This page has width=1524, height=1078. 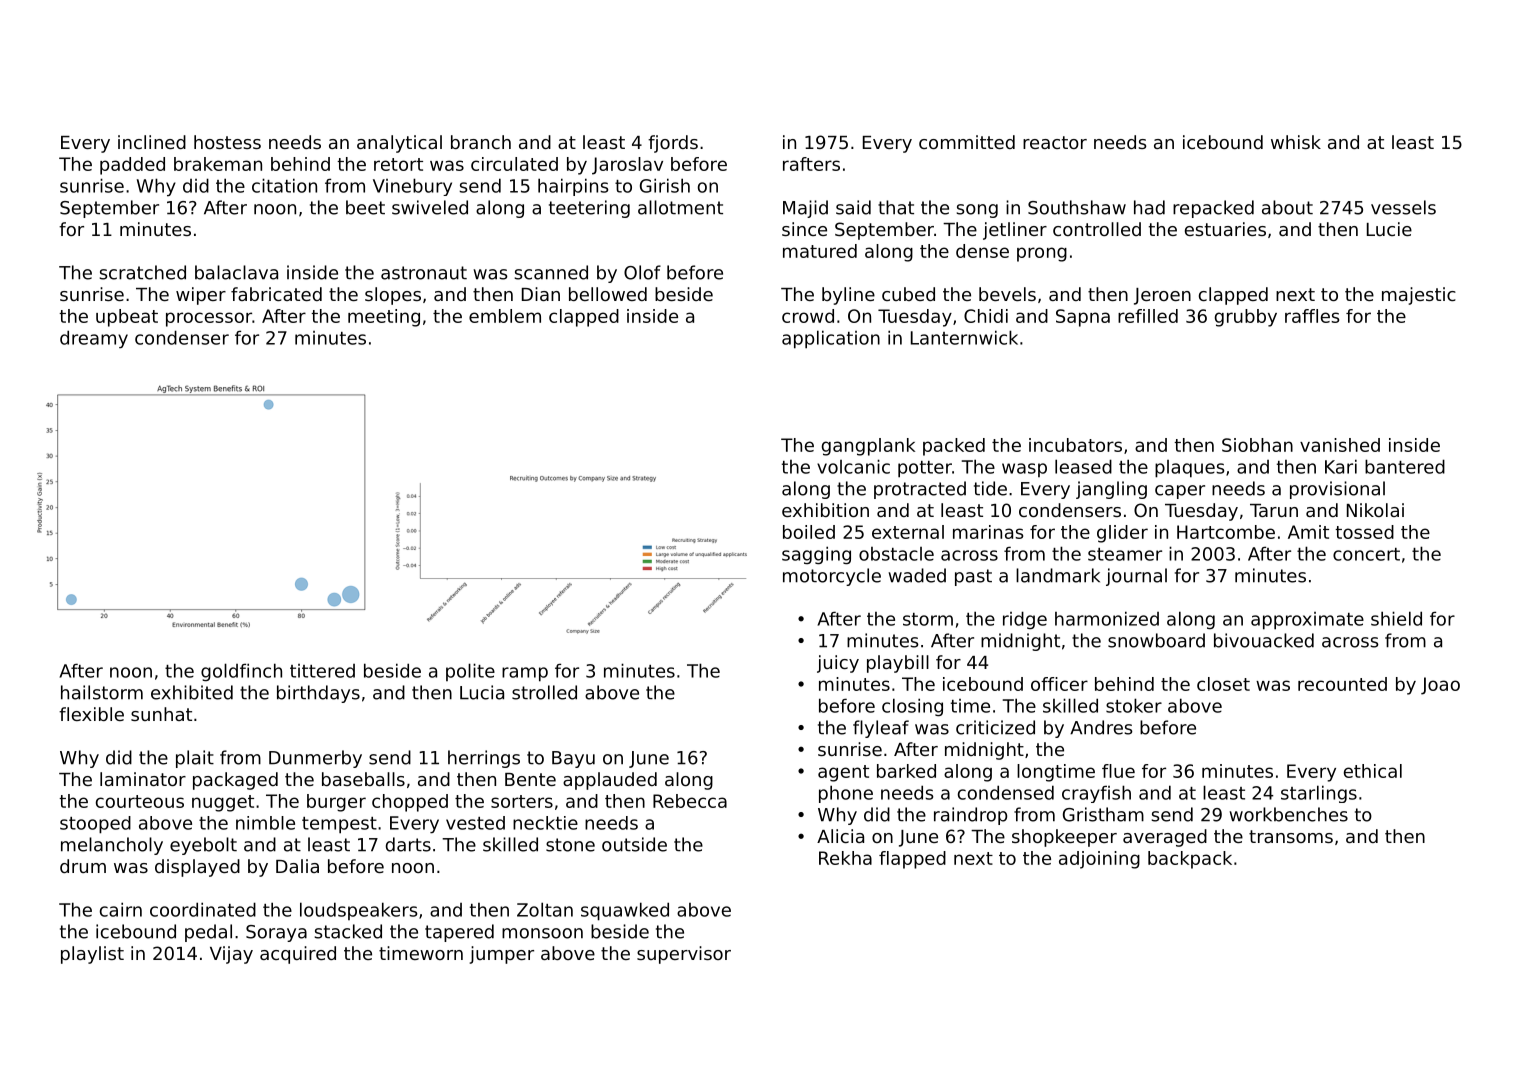 What do you see at coordinates (684, 955) in the page?
I see `supervisor` at bounding box center [684, 955].
